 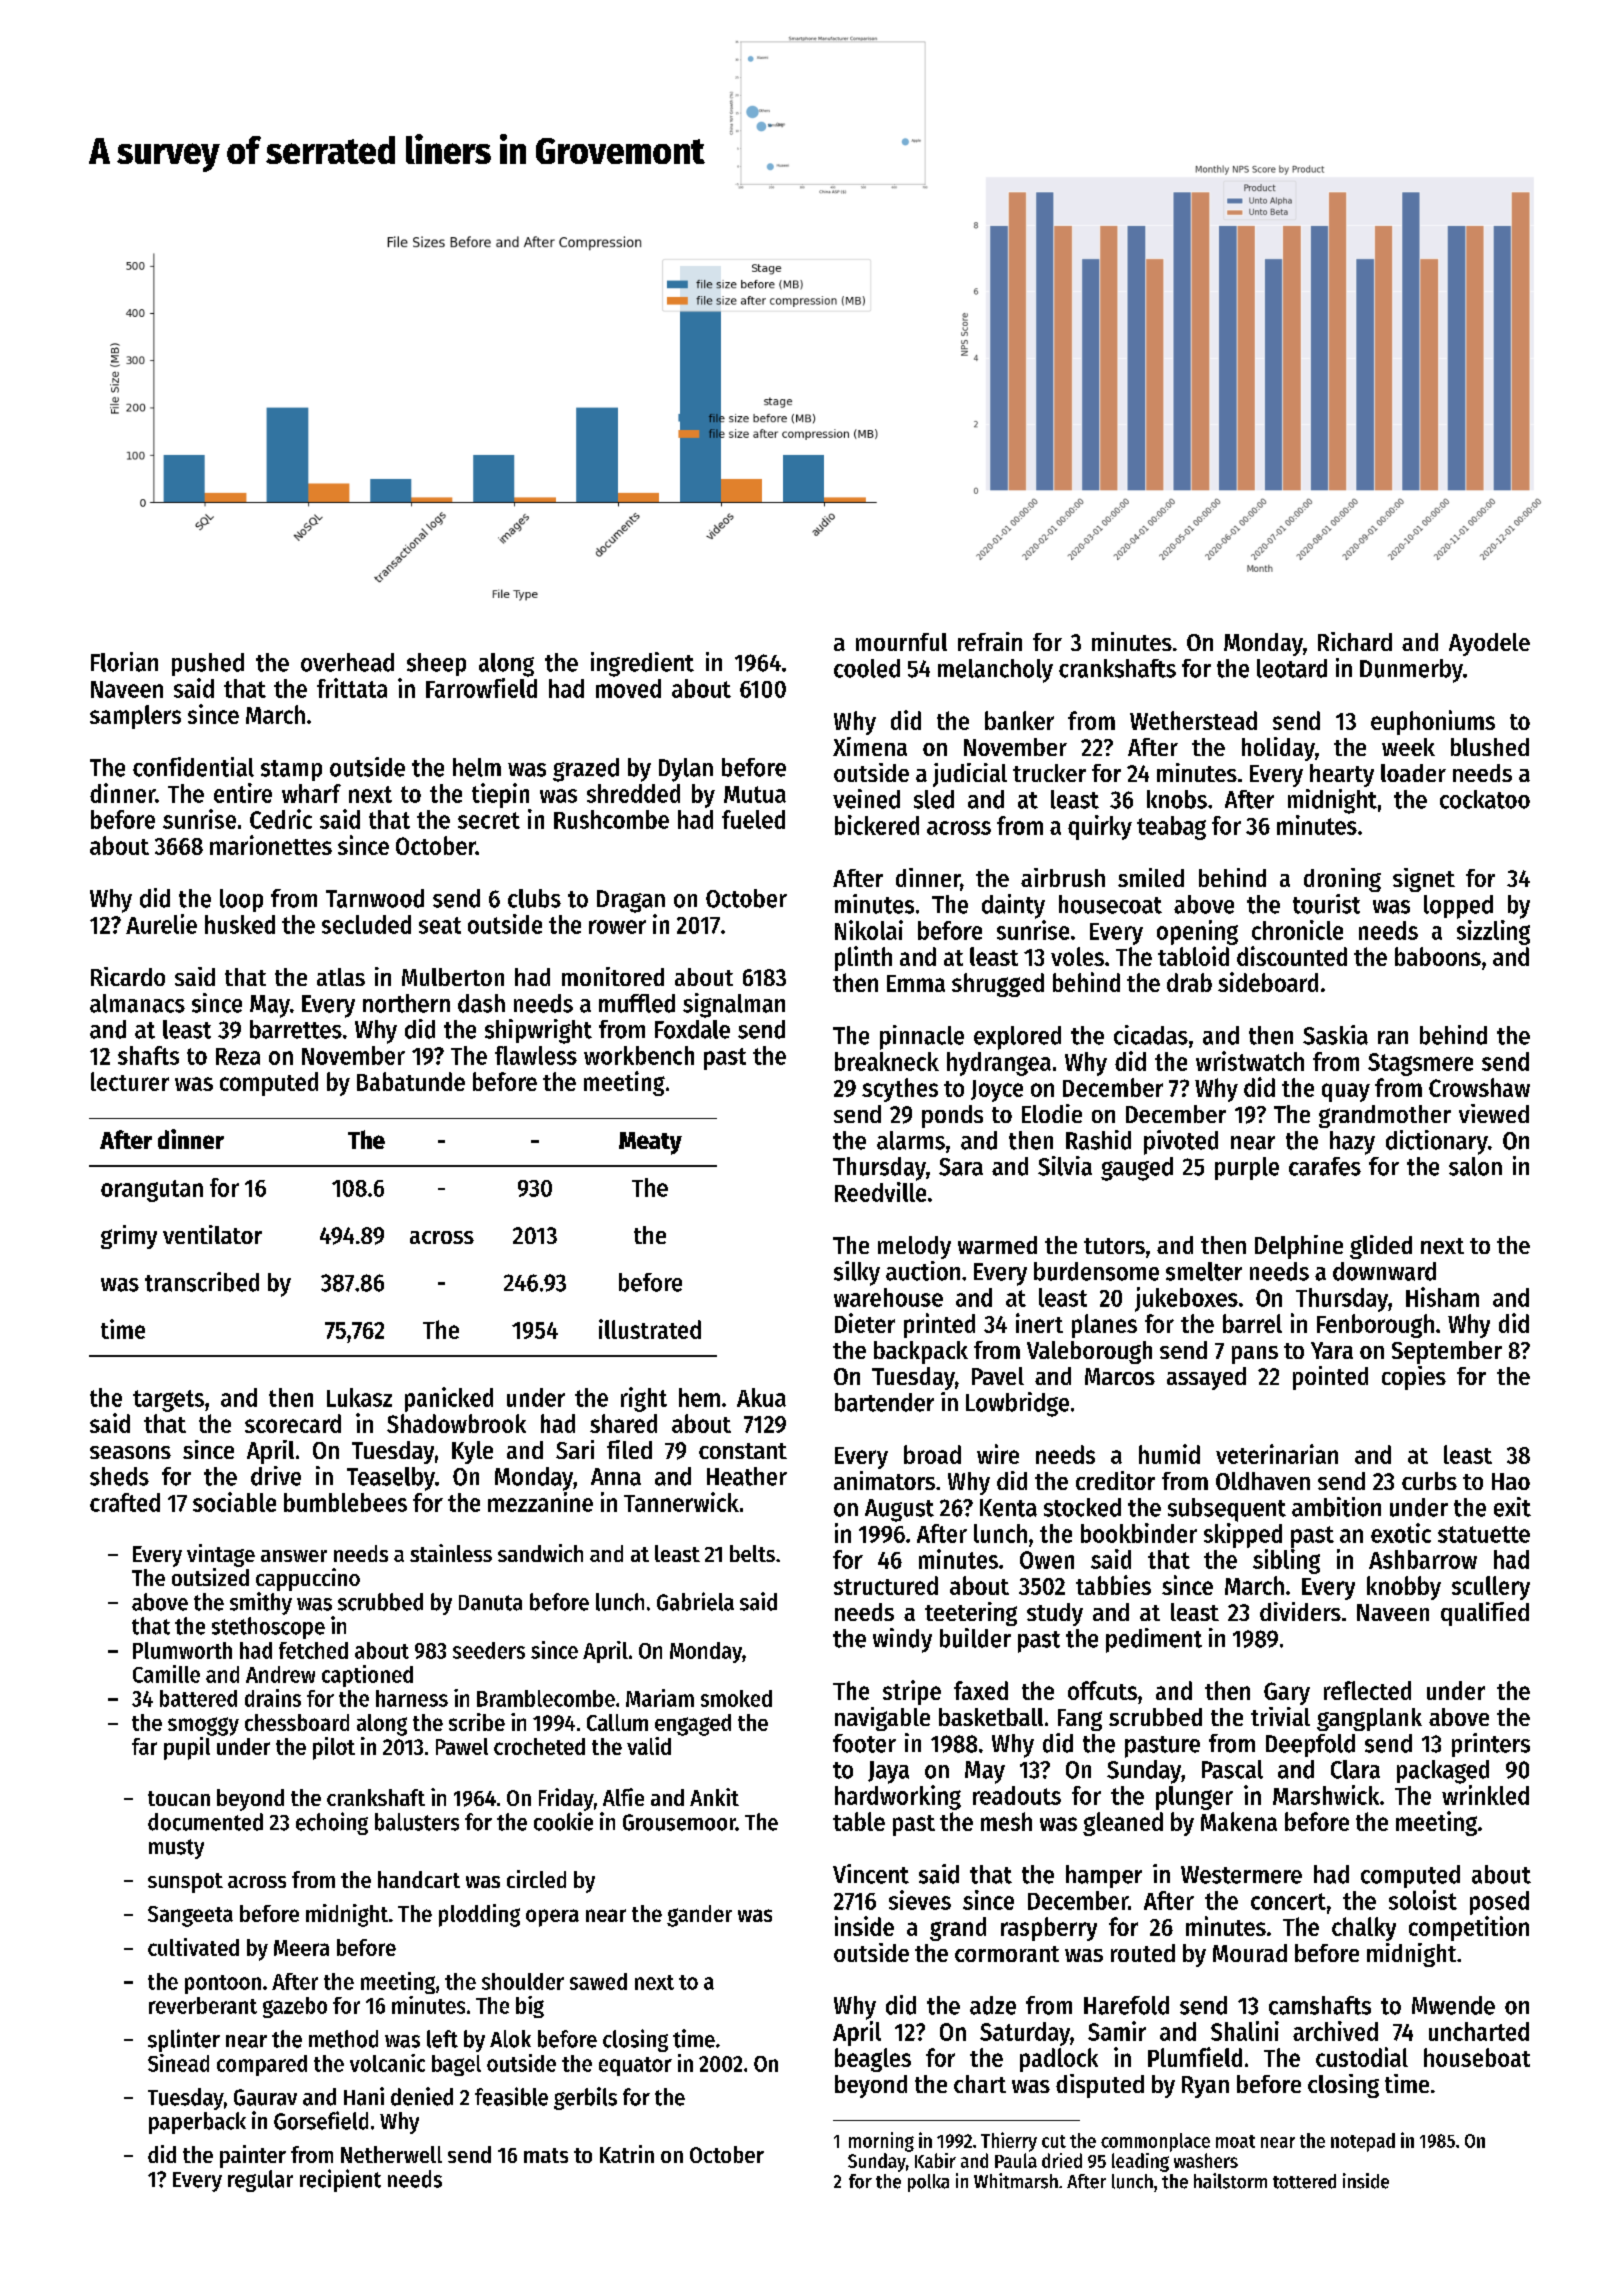 What do you see at coordinates (1499, 1903) in the screenshot?
I see `posed` at bounding box center [1499, 1903].
